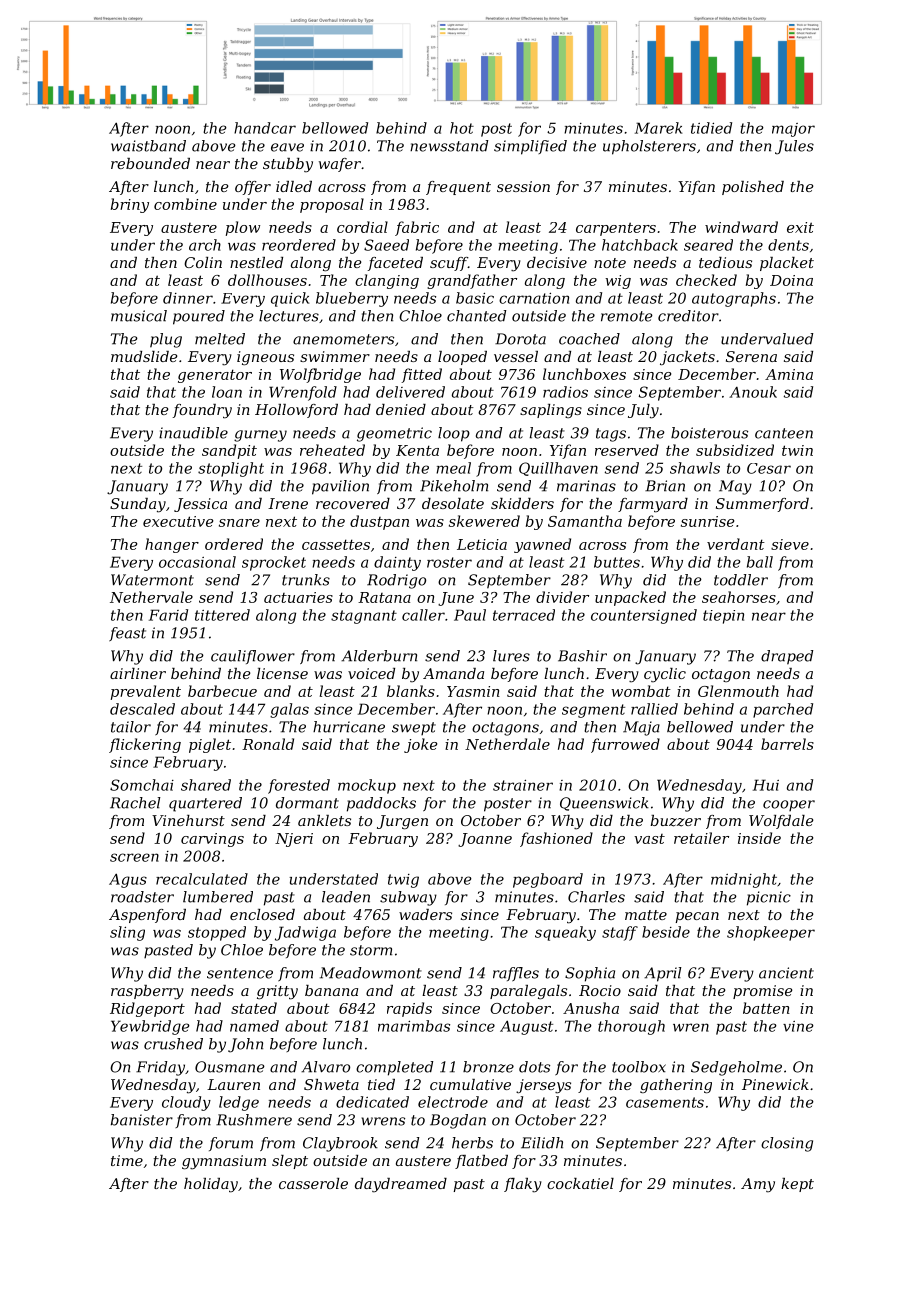  What do you see at coordinates (401, 1185) in the screenshot?
I see `daydreamed` at bounding box center [401, 1185].
